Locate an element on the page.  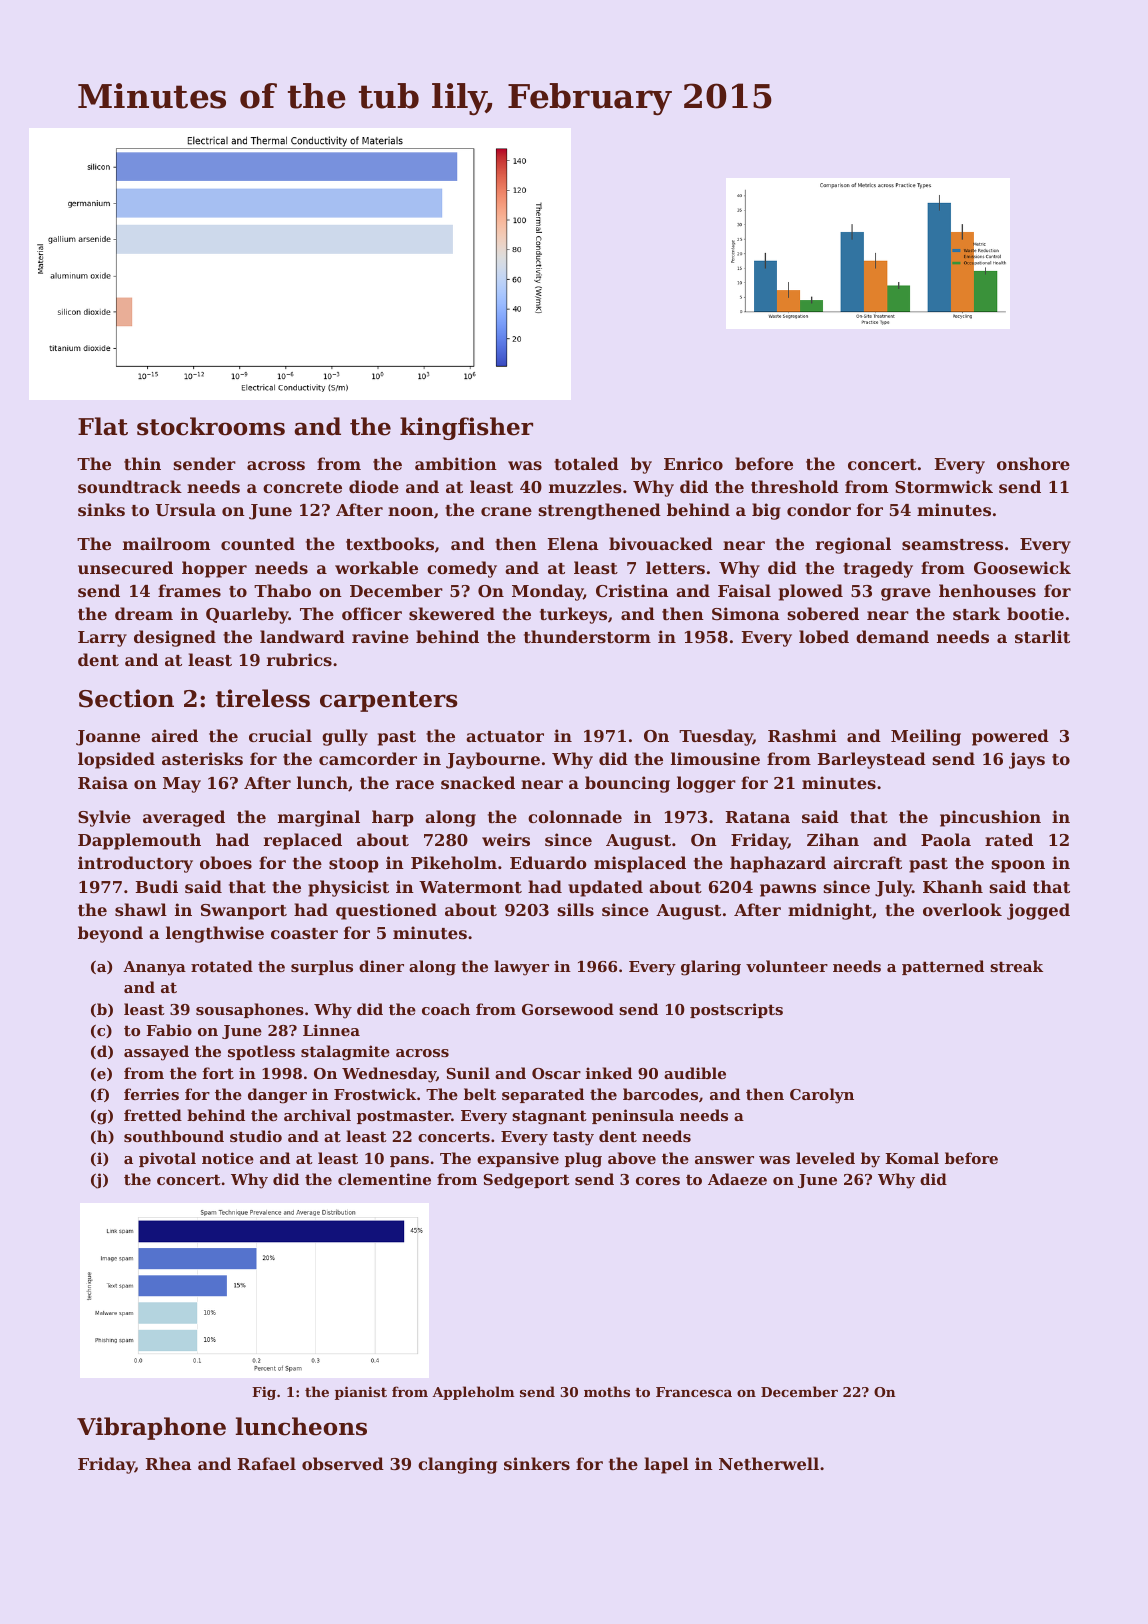
Netherwell is located at coordinates (769, 1463).
